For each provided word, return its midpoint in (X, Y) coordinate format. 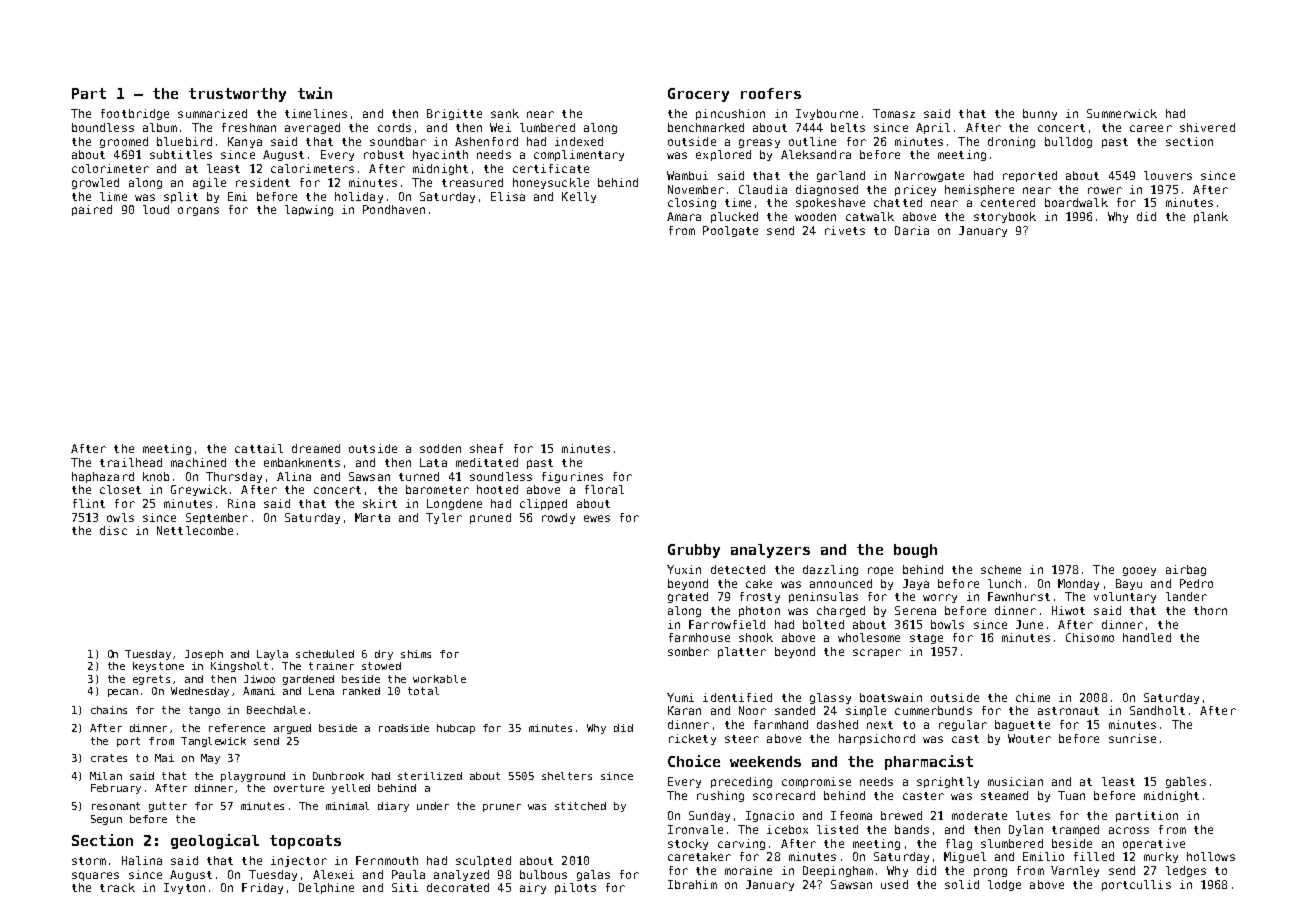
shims (416, 654)
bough (915, 551)
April (933, 128)
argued (292, 729)
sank (505, 113)
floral (604, 489)
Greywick (199, 490)
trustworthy (237, 95)
